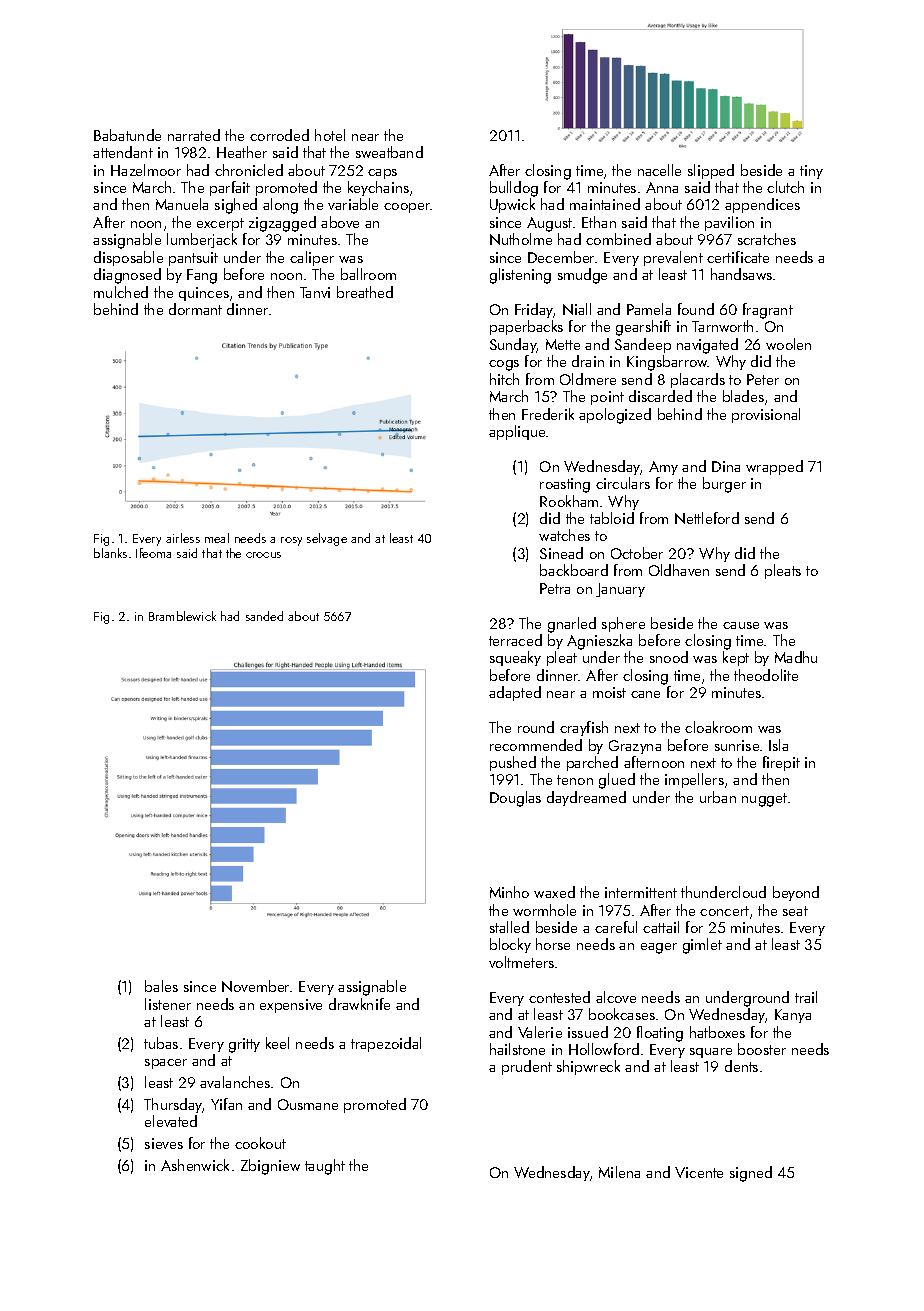 Image resolution: width=924 pixels, height=1311 pixels. What do you see at coordinates (699, 1172) in the screenshot?
I see `Vicente` at bounding box center [699, 1172].
